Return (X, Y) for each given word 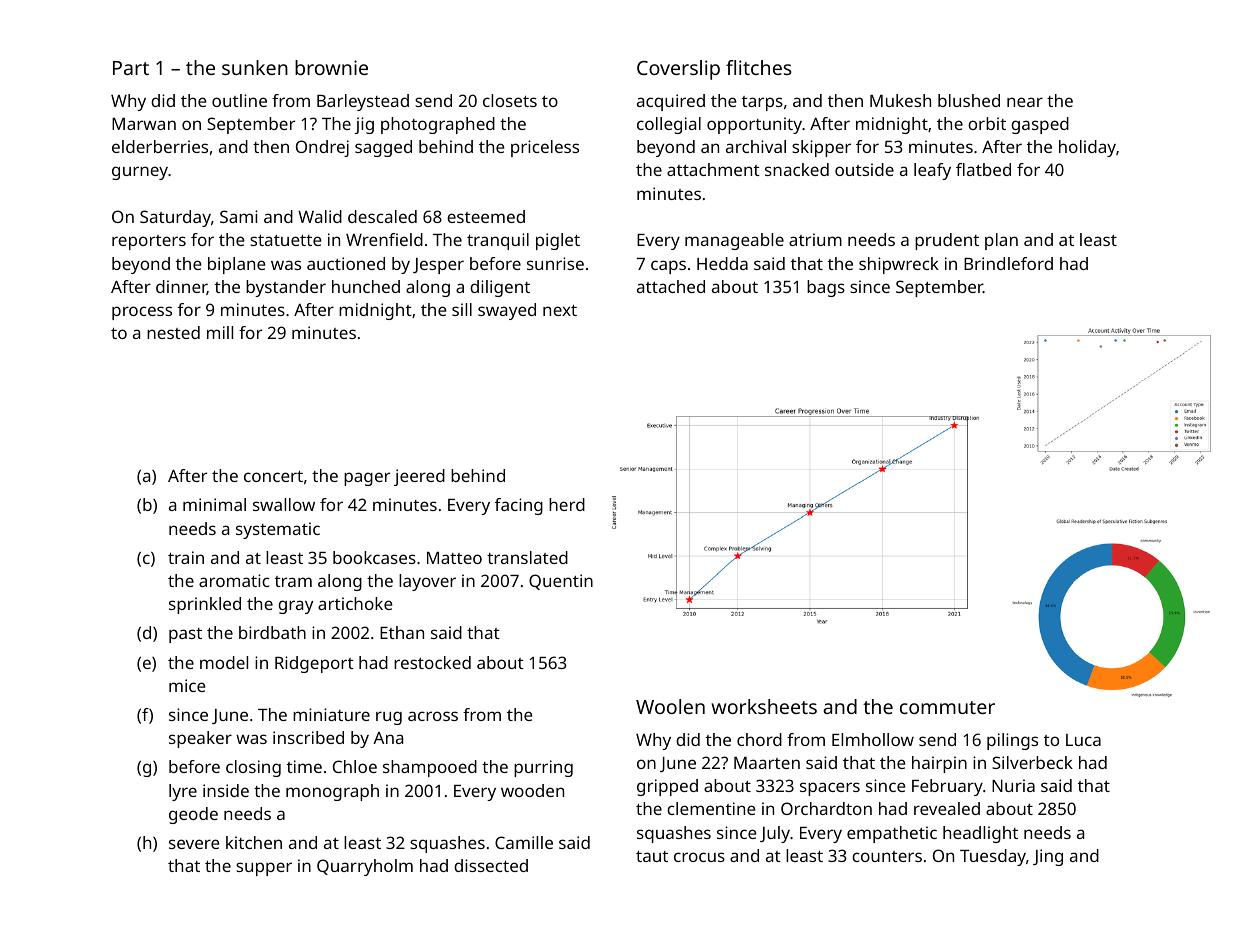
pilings (1012, 741)
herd (567, 504)
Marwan (144, 124)
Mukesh (900, 100)
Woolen (670, 706)
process (142, 313)
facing (519, 506)
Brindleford (1008, 263)
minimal (214, 504)
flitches (758, 67)
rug (389, 718)
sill (462, 309)
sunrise (555, 263)
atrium (815, 239)
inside (226, 790)
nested (173, 332)
